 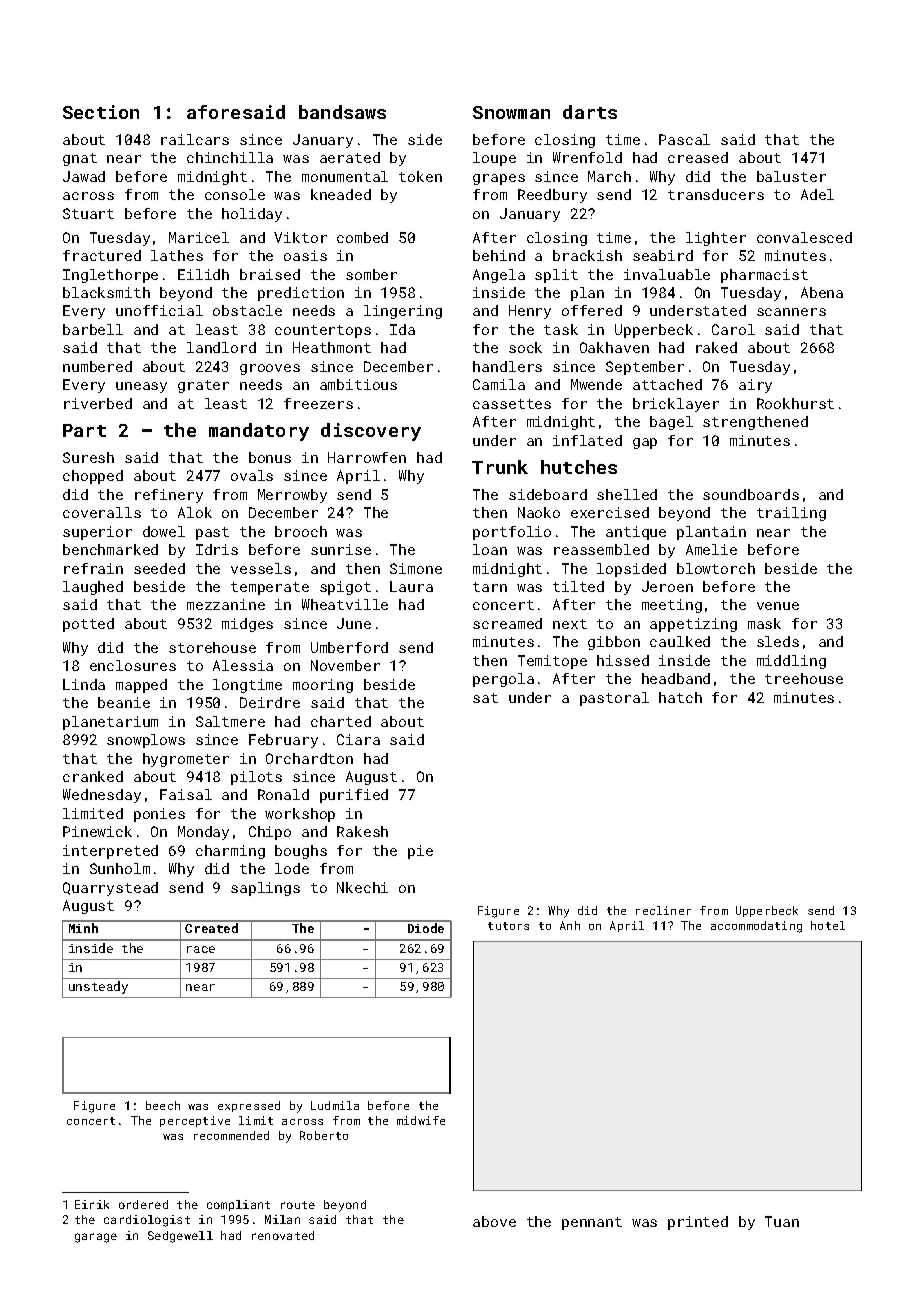 I want to click on cranked, so click(x=93, y=776).
